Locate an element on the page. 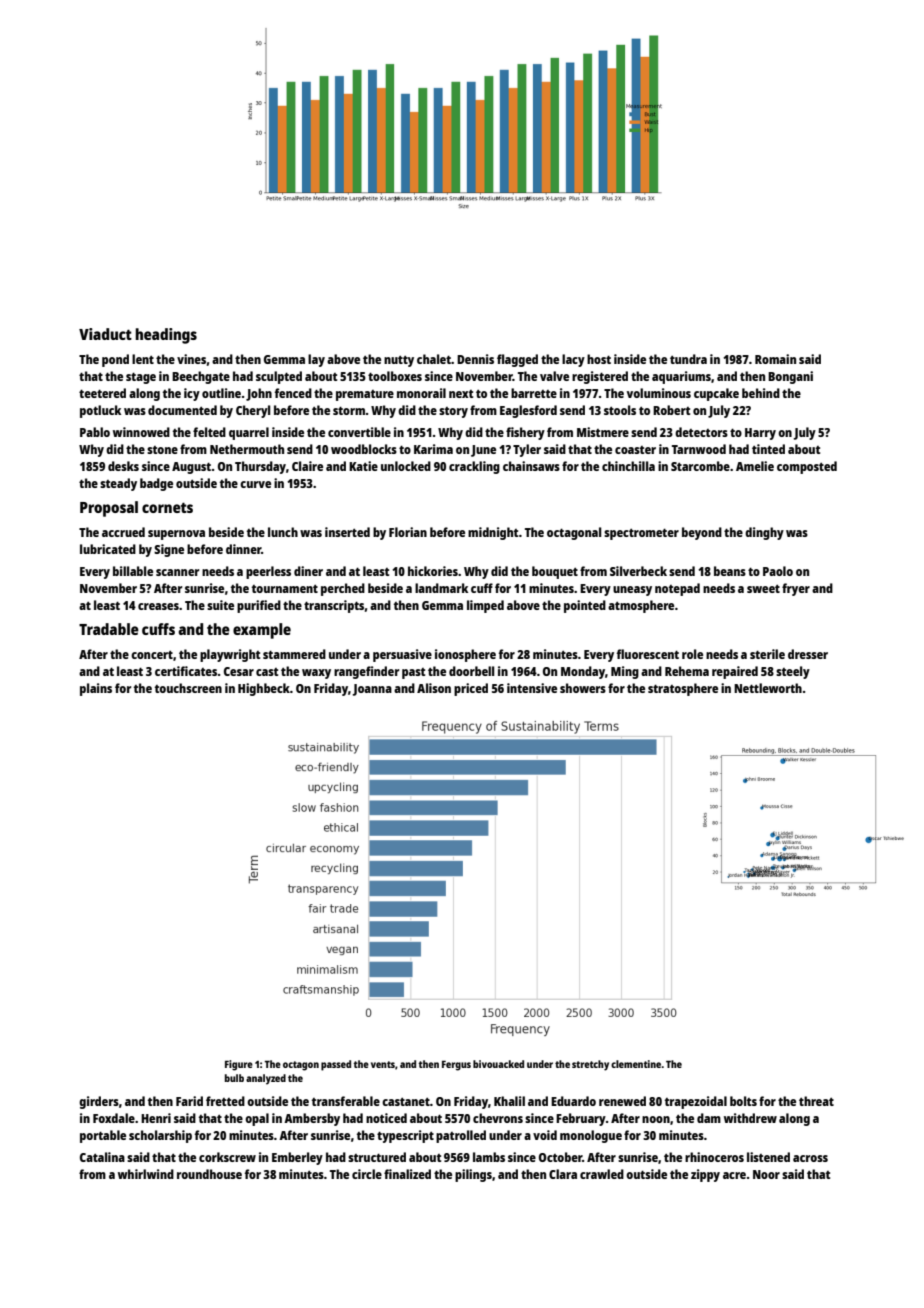 The width and height of the document is (924, 1308). lunch is located at coordinates (283, 532).
